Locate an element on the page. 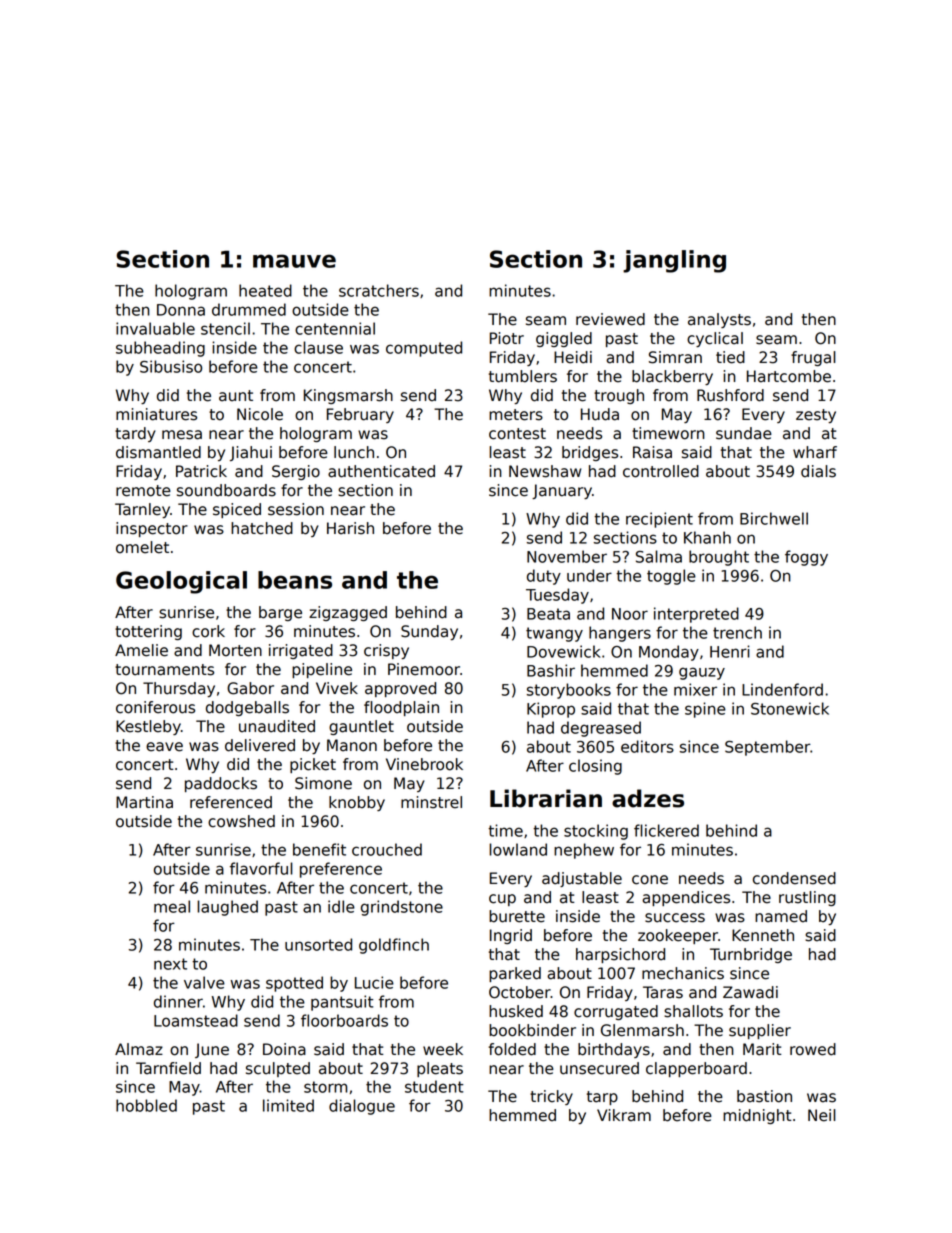  knobby is located at coordinates (357, 803).
